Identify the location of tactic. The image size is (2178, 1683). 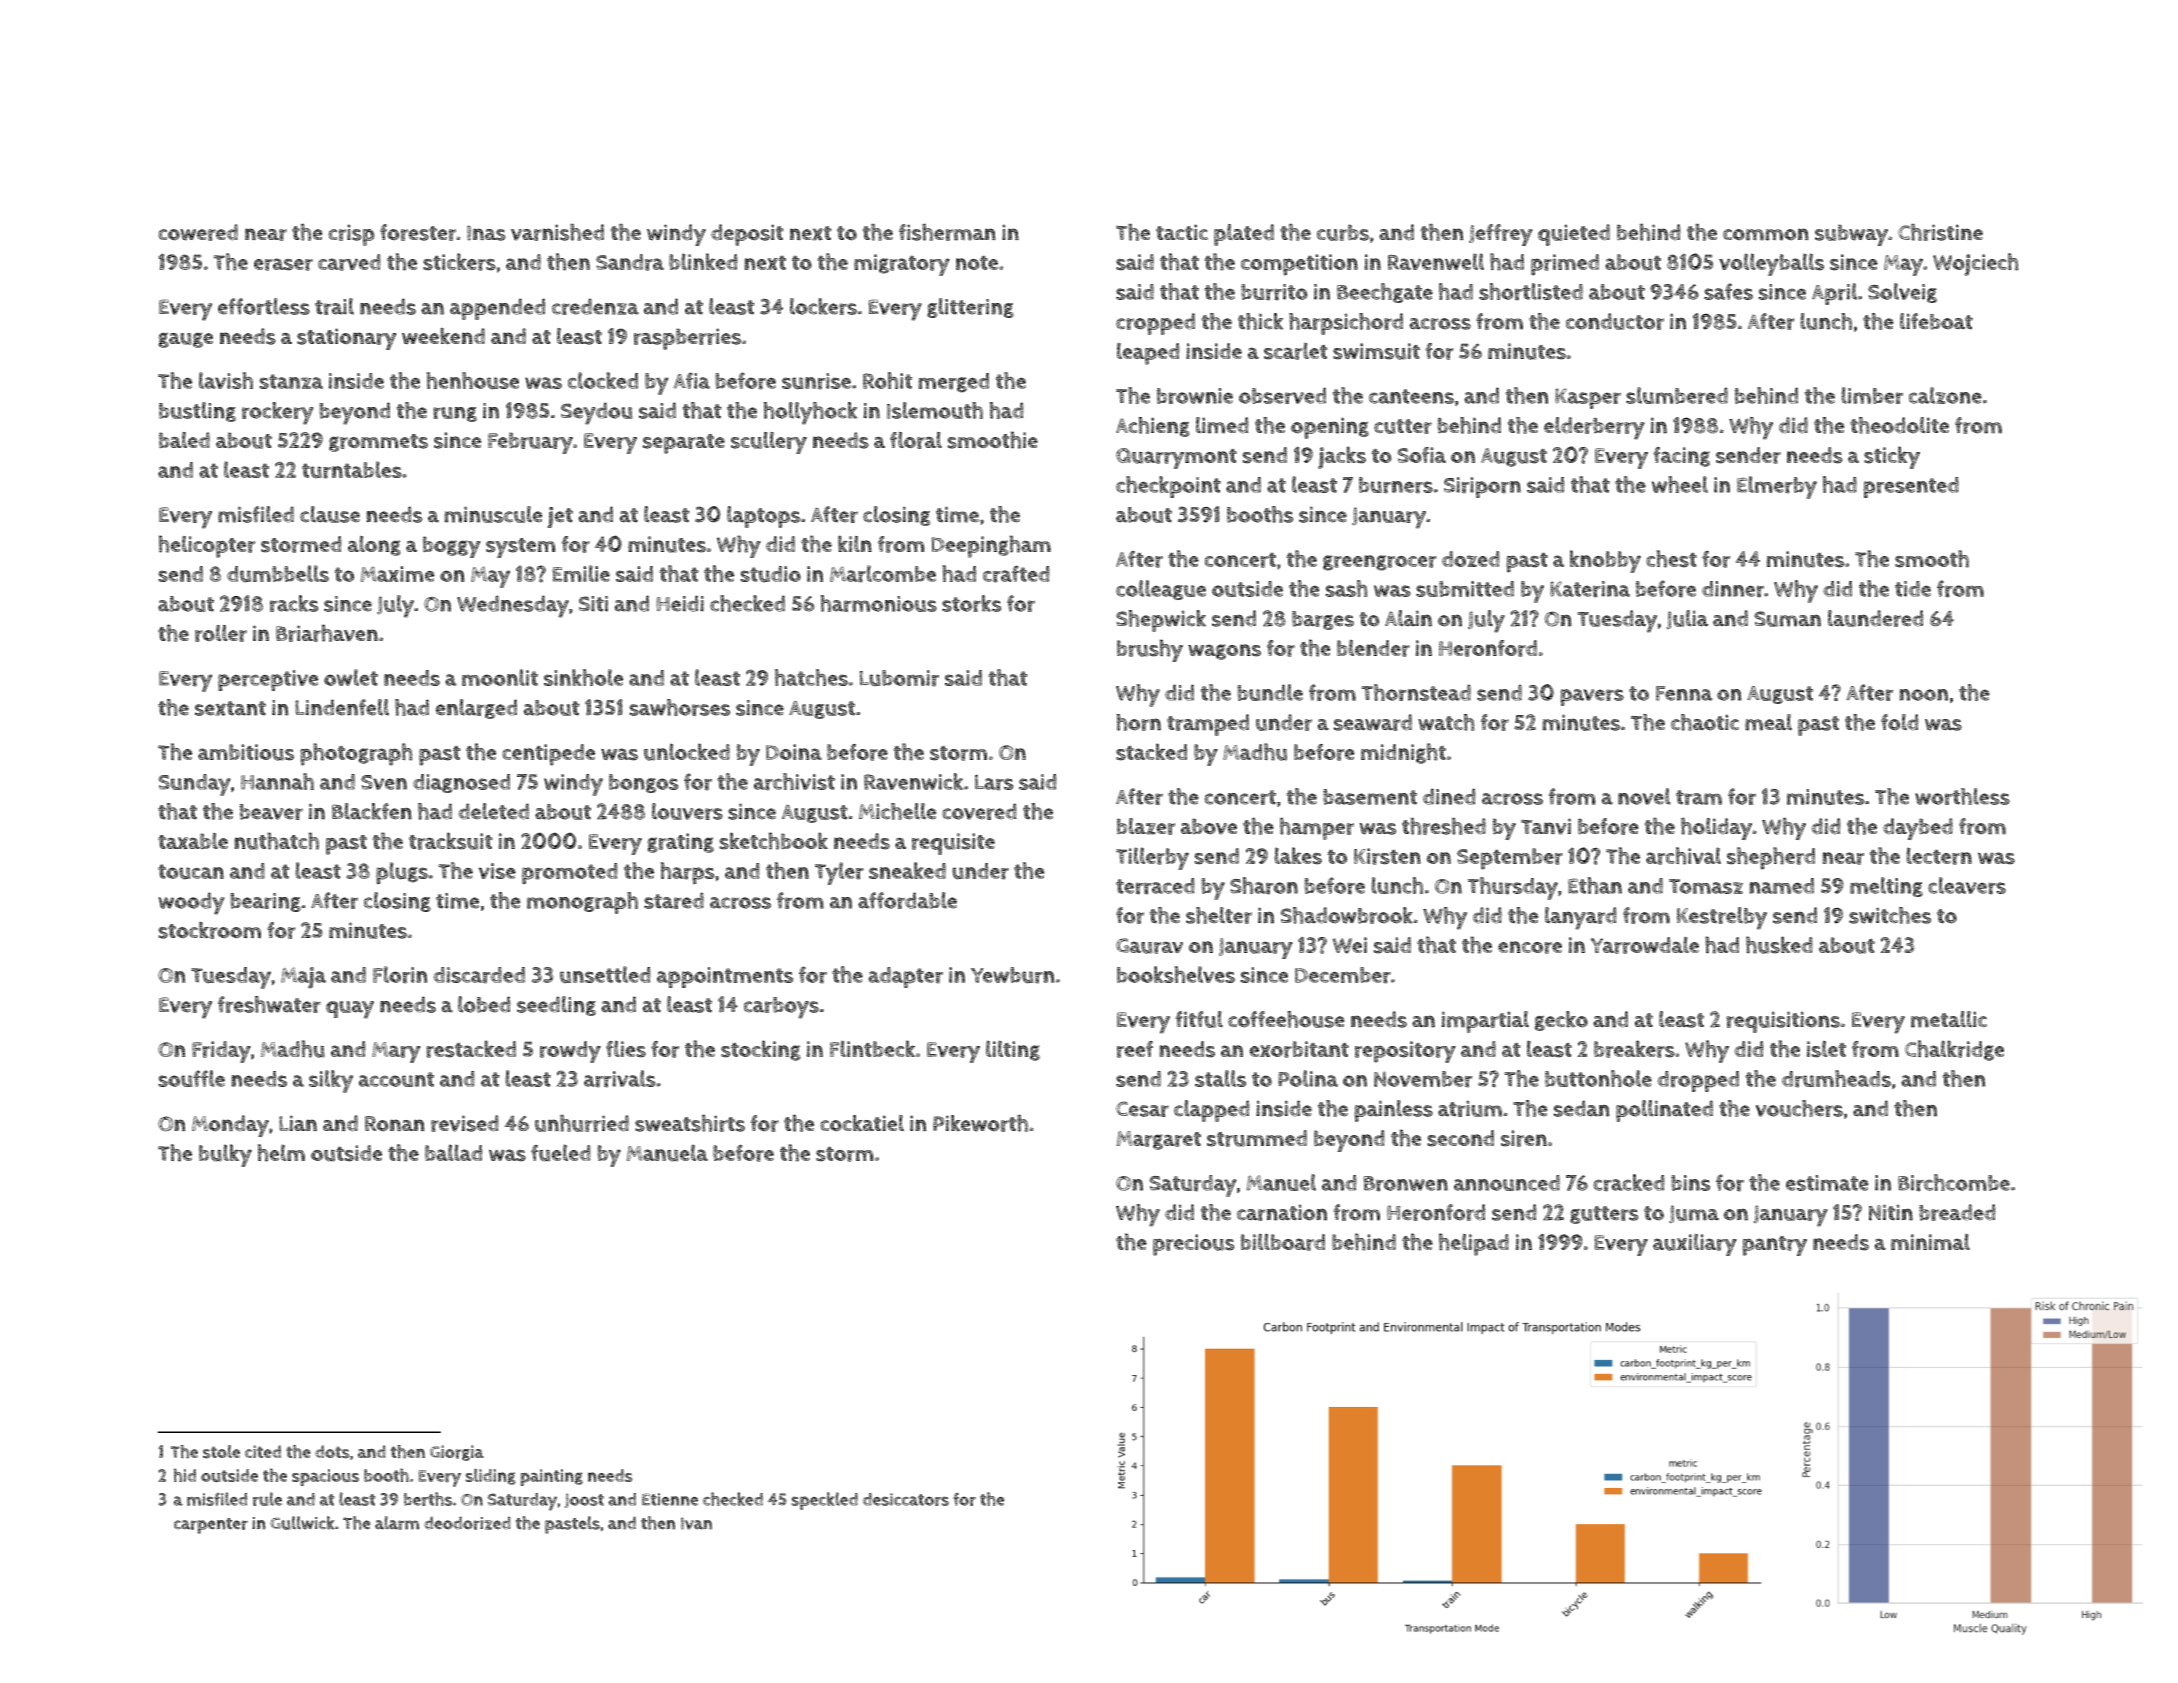
(1182, 232).
